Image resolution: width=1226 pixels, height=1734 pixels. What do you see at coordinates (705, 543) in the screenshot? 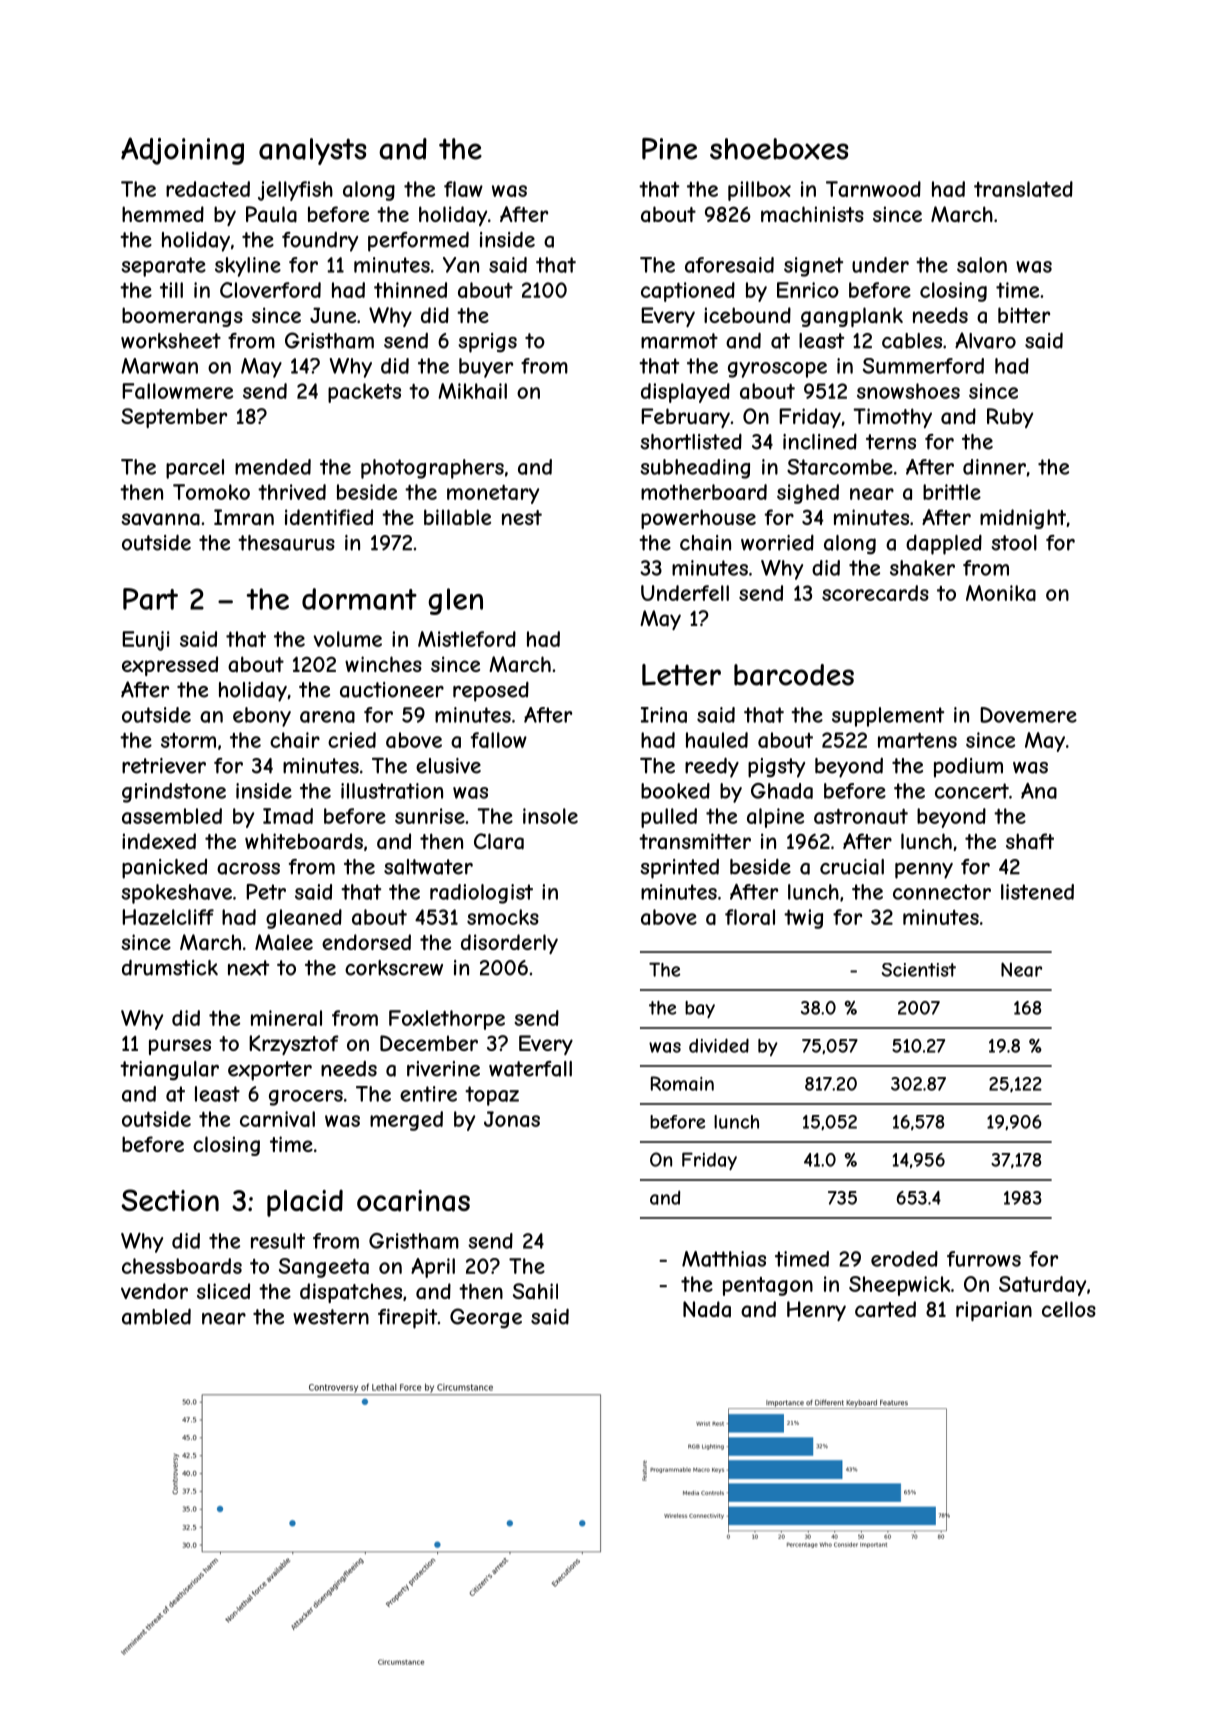
I see `chain` at bounding box center [705, 543].
